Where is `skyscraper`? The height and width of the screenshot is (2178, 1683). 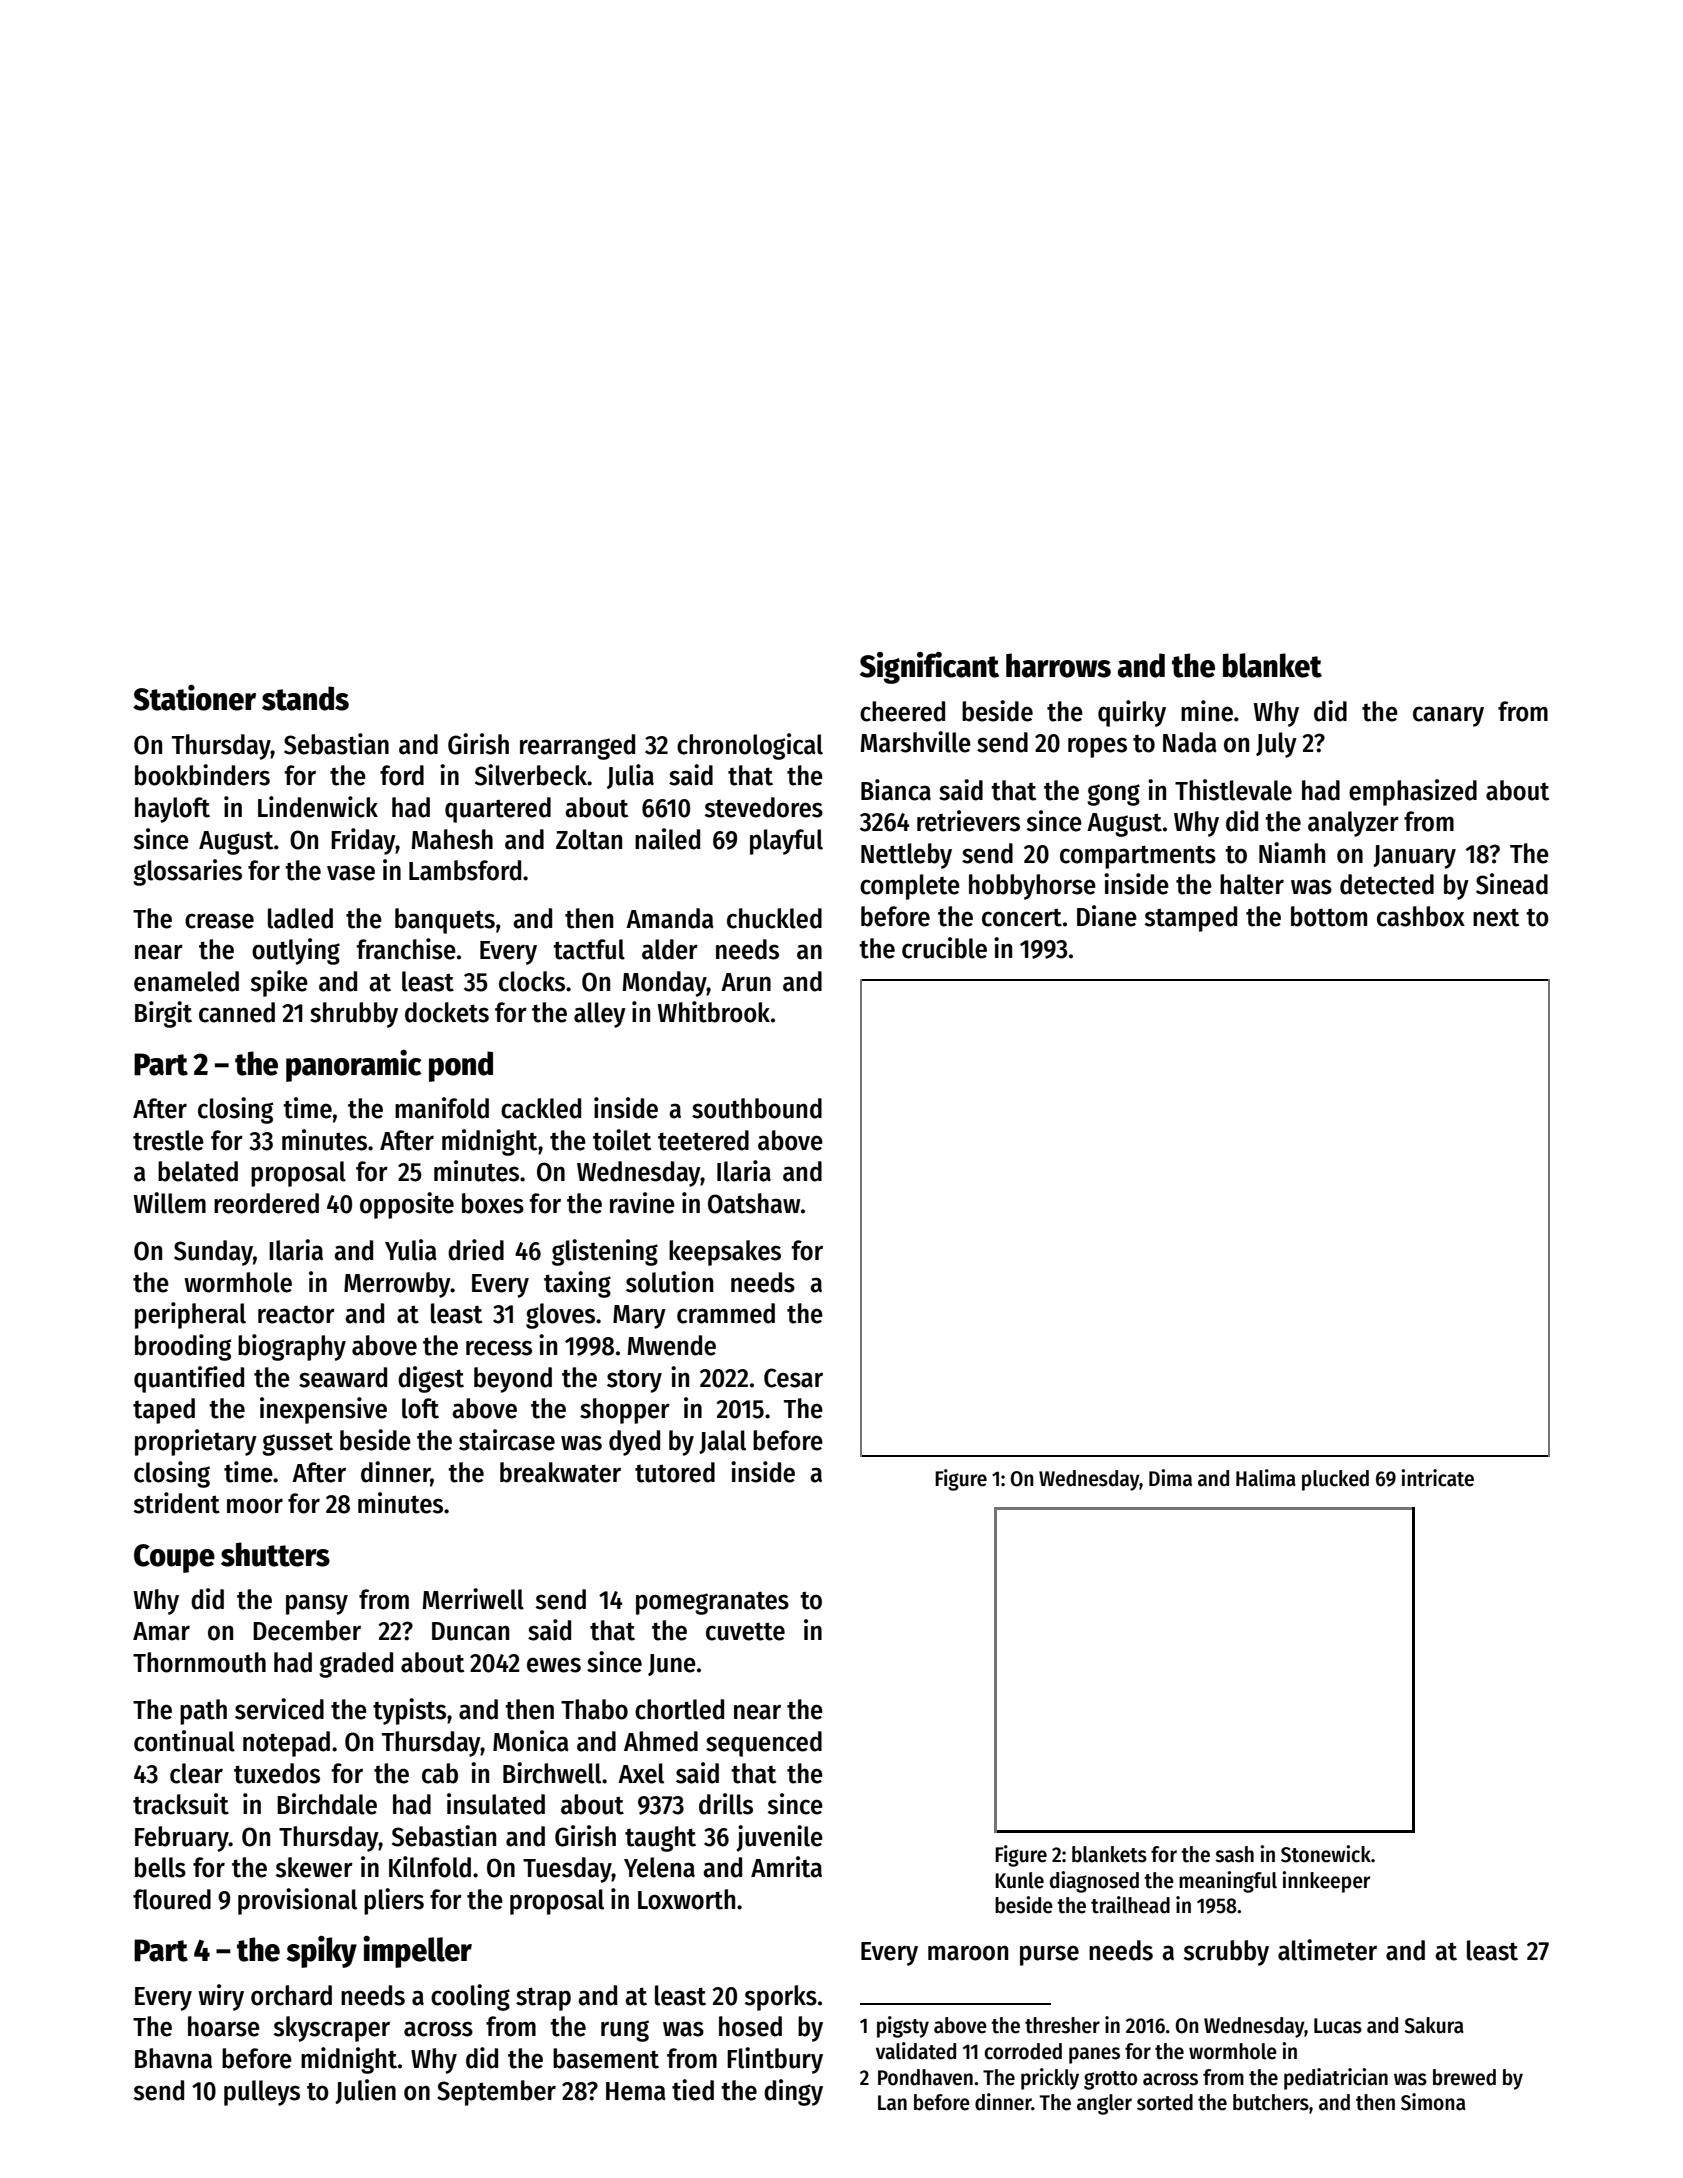
skyscraper is located at coordinates (332, 2029).
